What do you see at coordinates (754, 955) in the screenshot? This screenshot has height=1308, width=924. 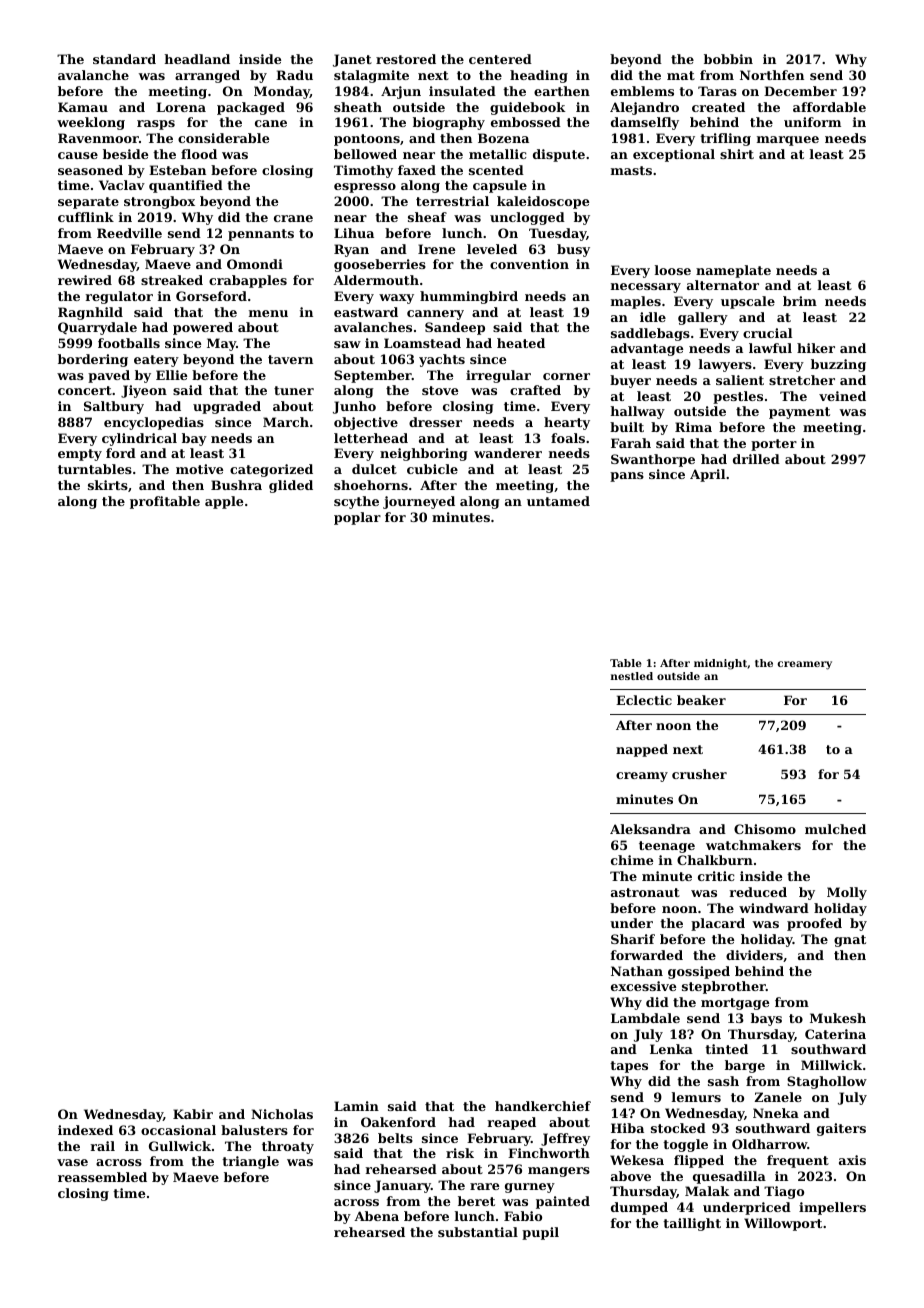 I see `dividers` at bounding box center [754, 955].
